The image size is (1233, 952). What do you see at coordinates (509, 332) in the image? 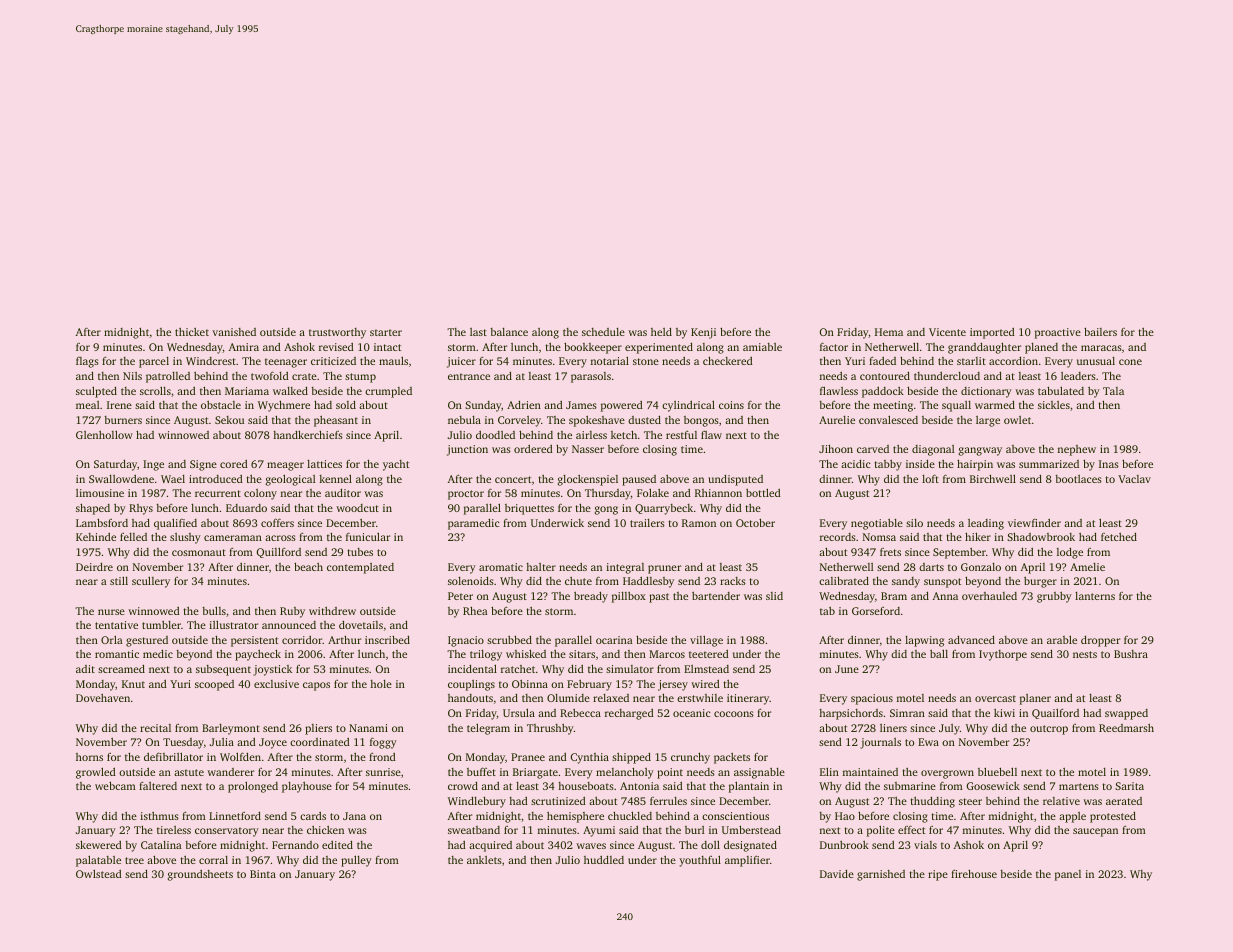
I see `balance` at bounding box center [509, 332].
